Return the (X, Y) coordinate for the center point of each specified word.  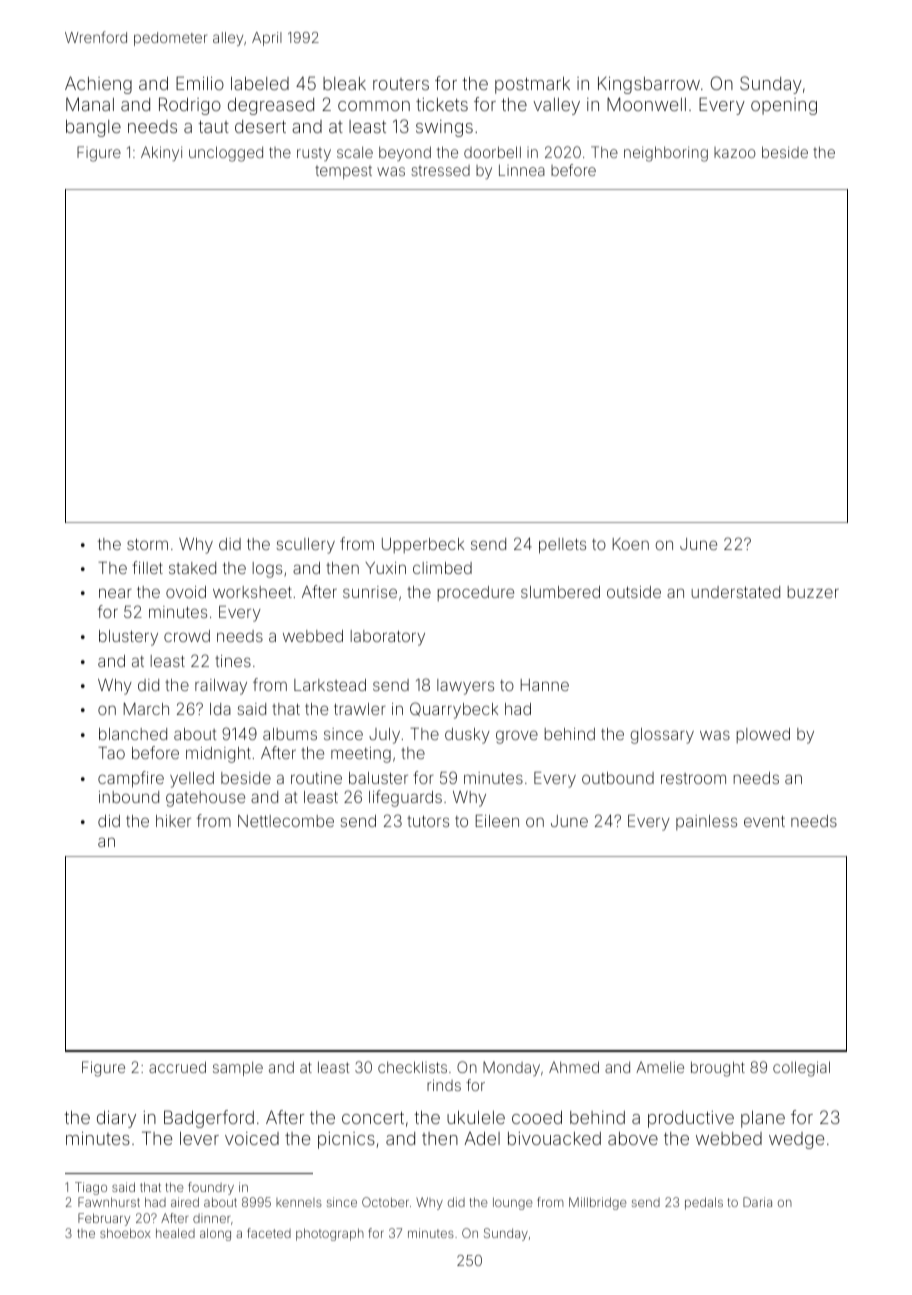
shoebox (125, 1233)
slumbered (560, 592)
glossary (662, 736)
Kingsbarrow (649, 85)
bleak (344, 83)
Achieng (98, 85)
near (115, 593)
